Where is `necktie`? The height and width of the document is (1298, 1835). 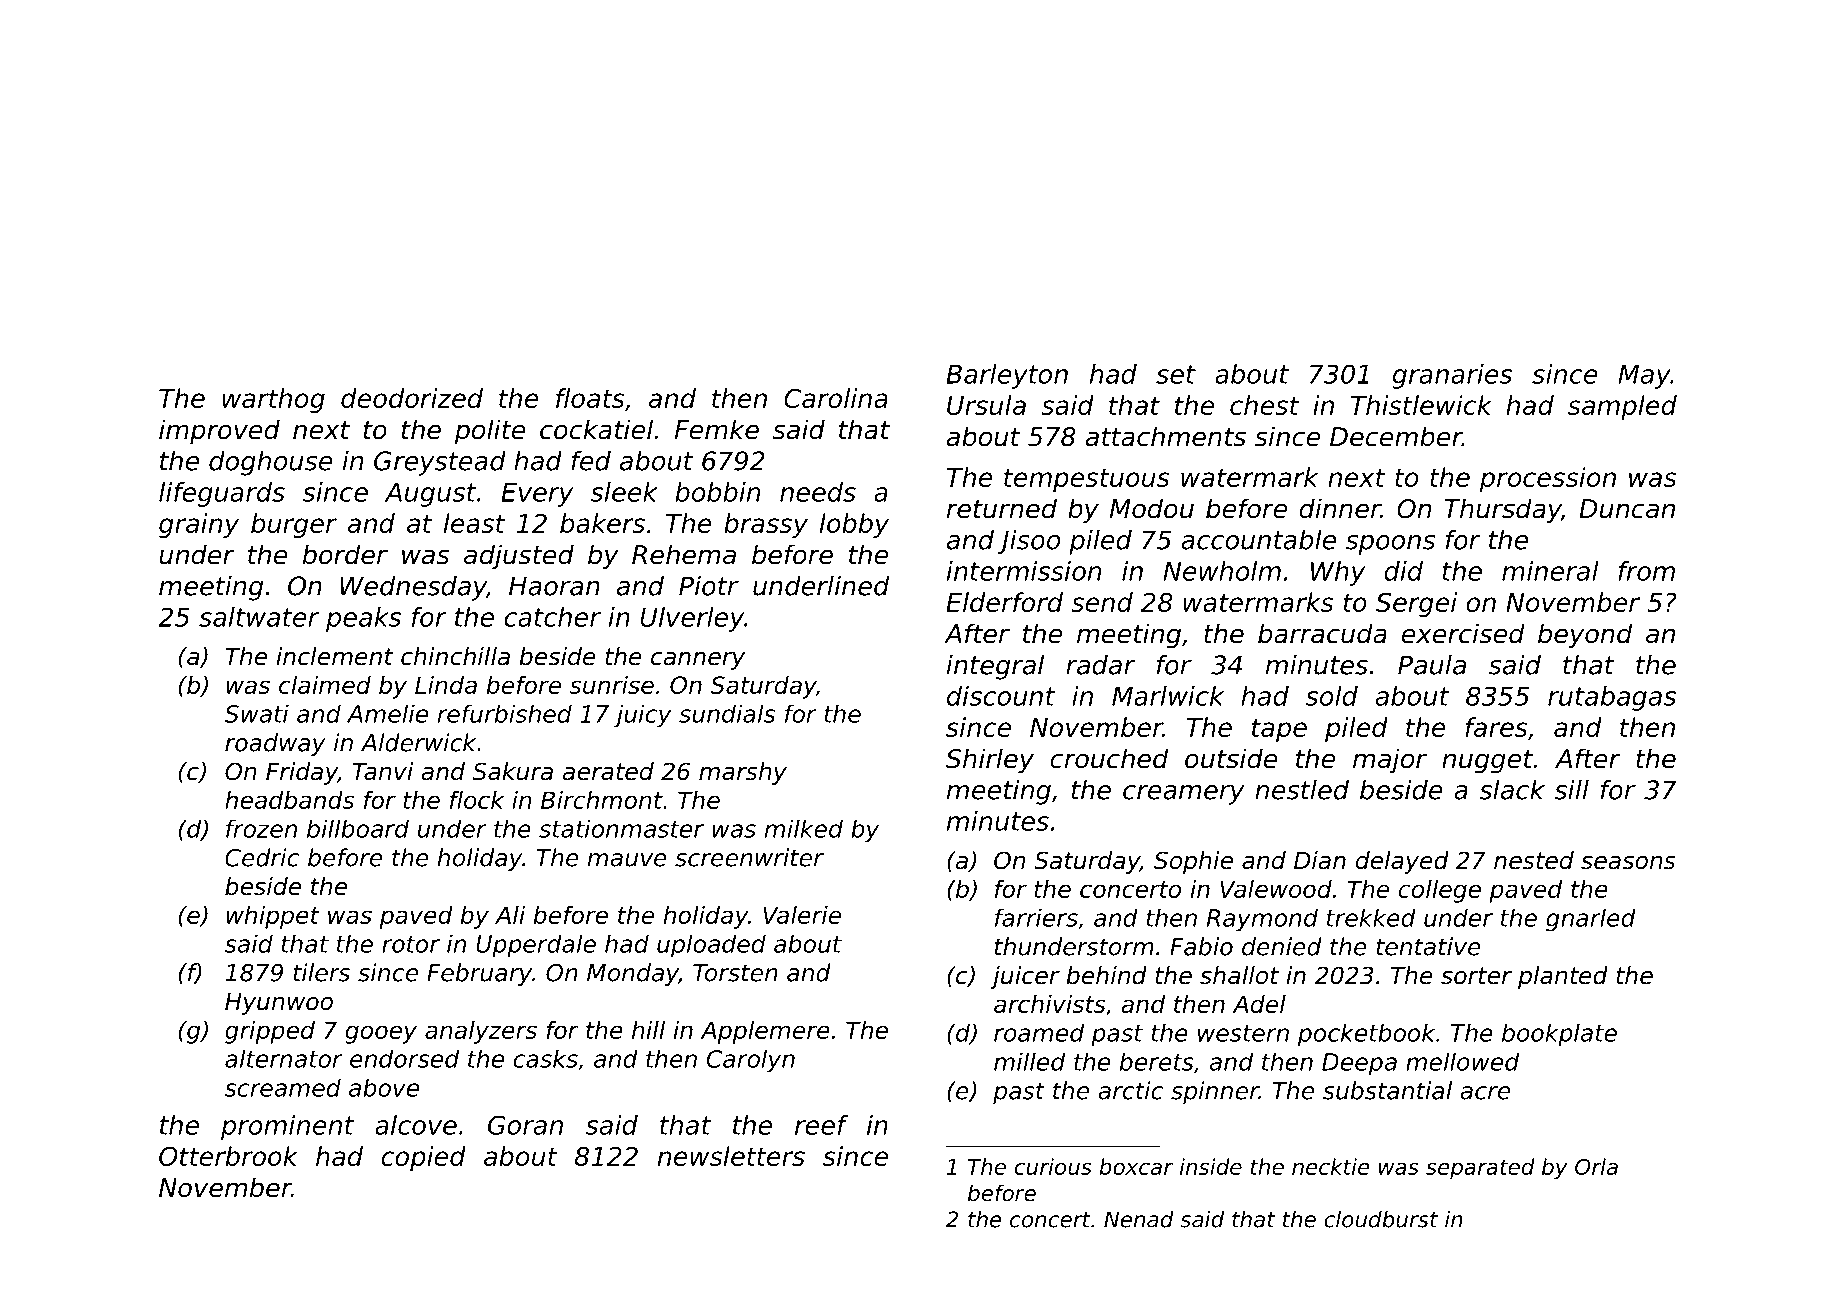
necktie is located at coordinates (1331, 1166).
